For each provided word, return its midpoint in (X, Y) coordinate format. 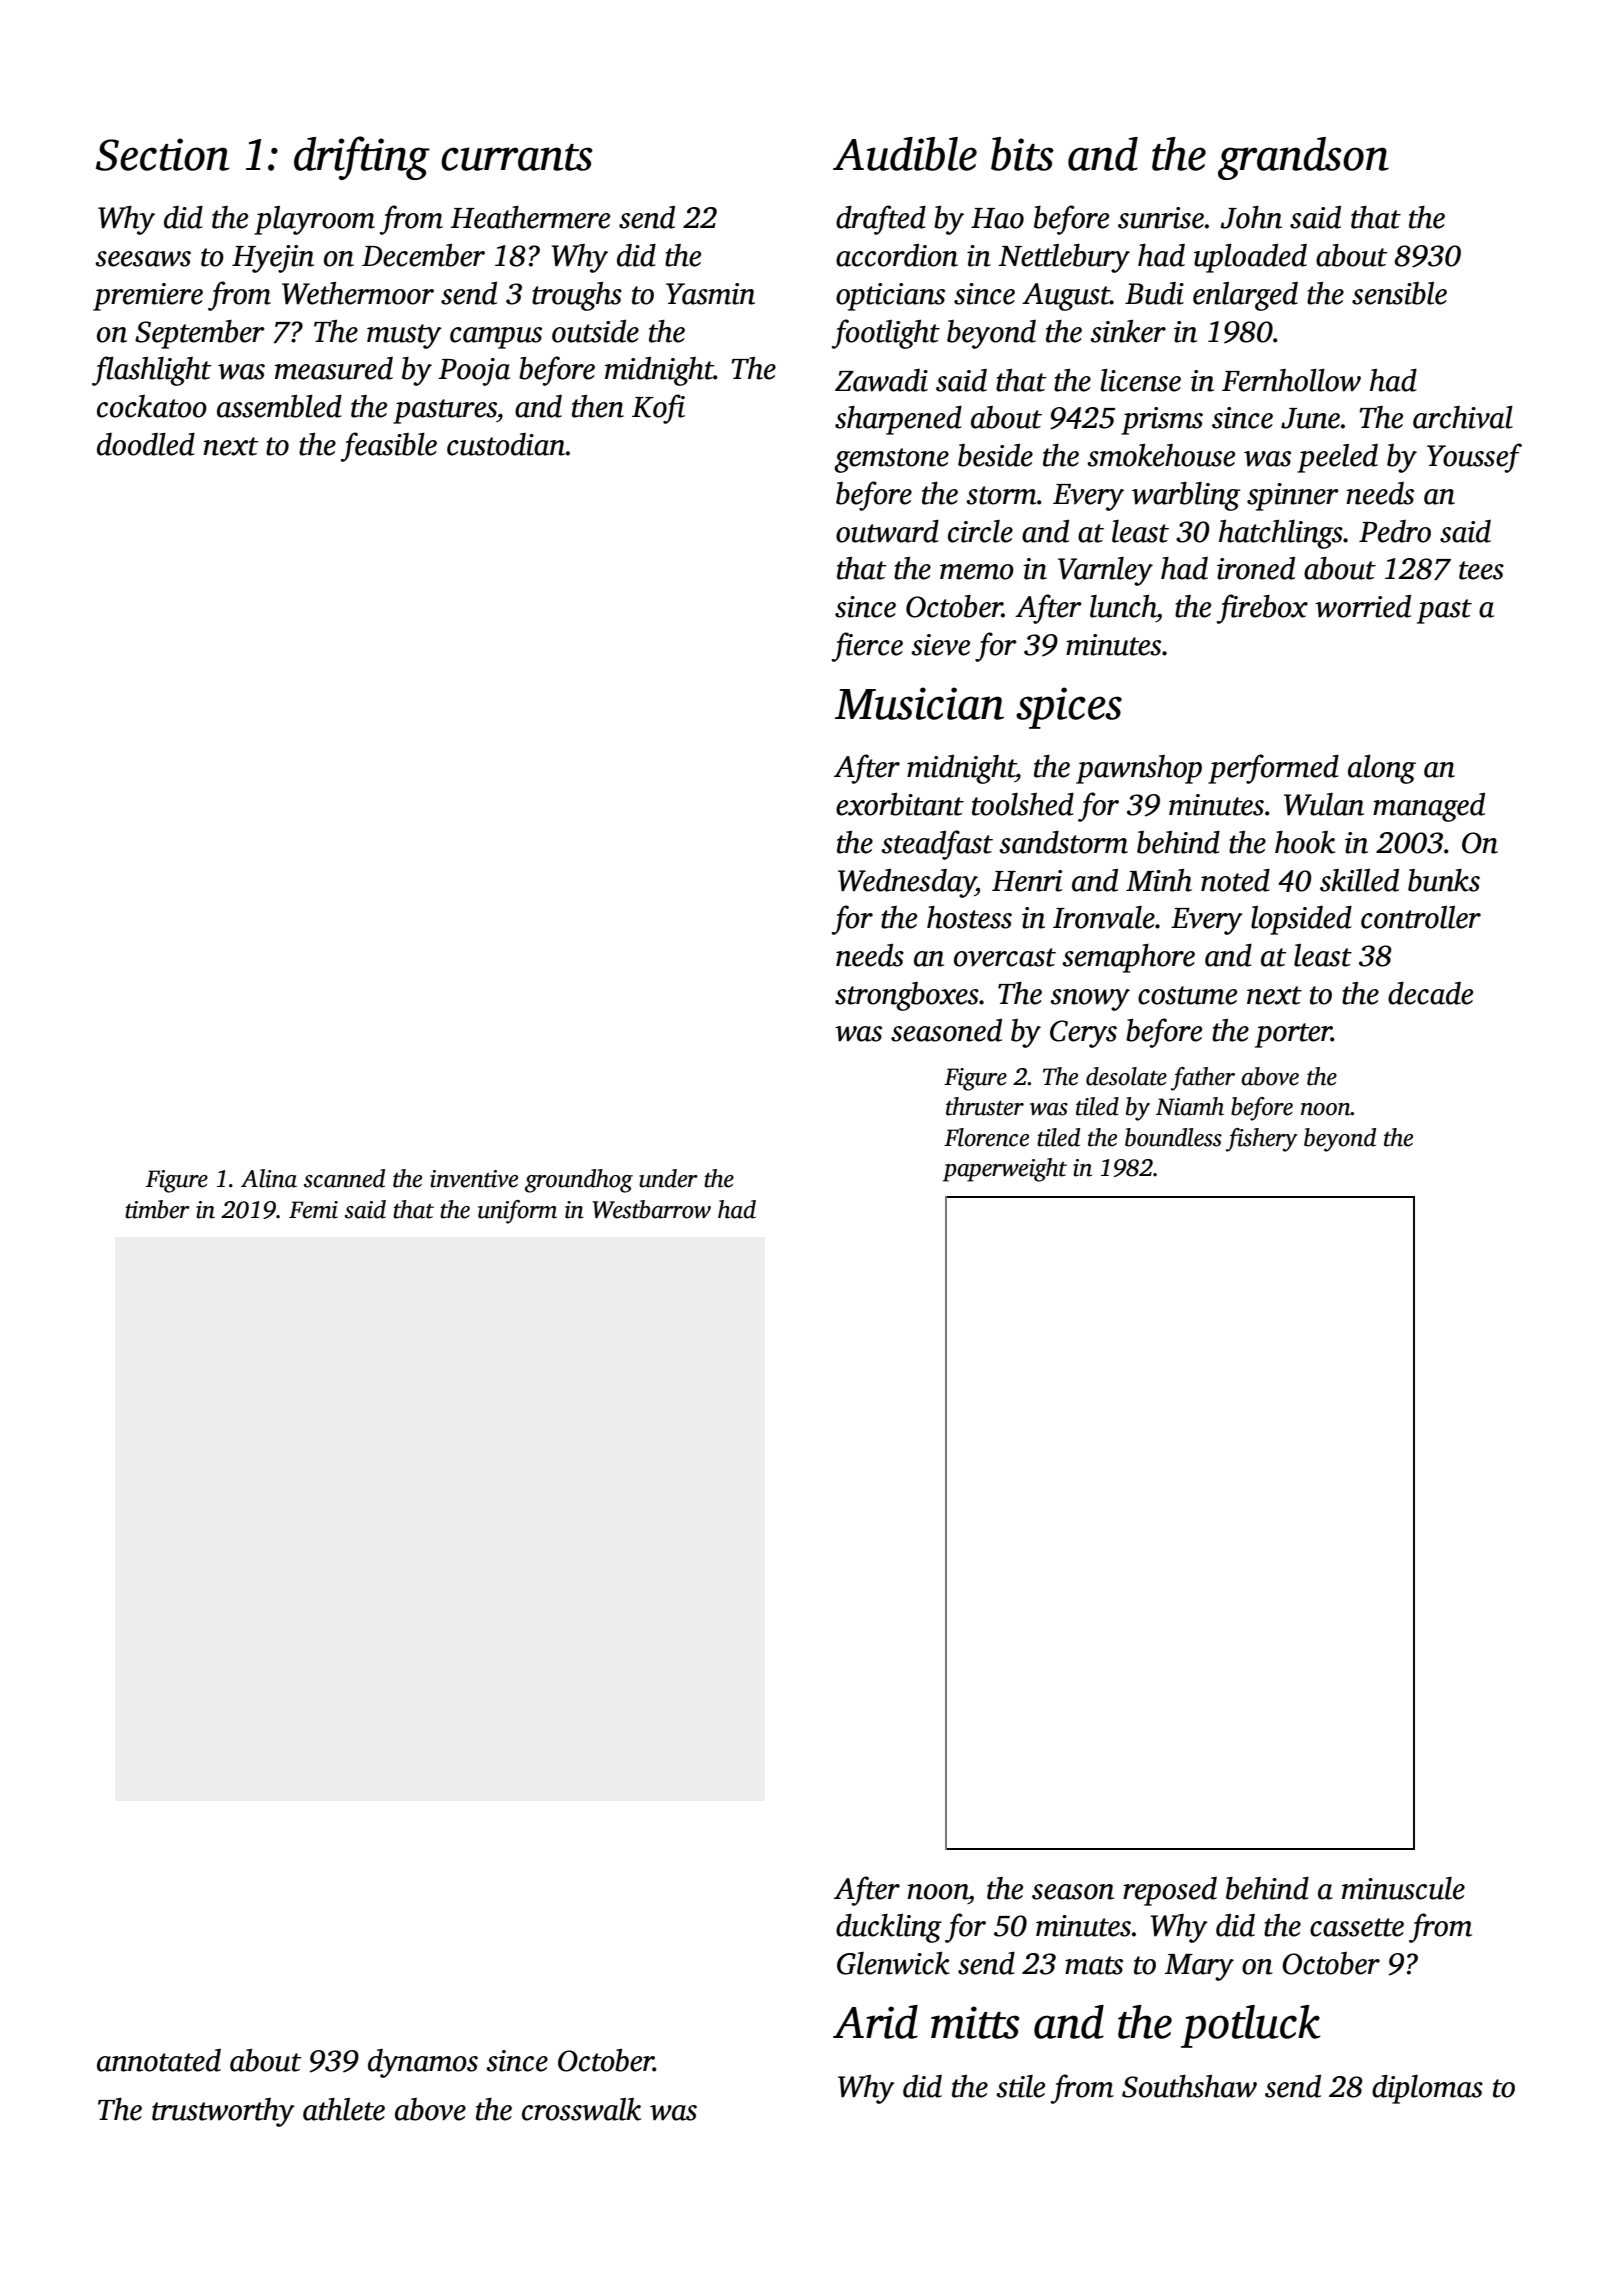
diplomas (1427, 2089)
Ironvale (1104, 917)
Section (162, 154)
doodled (146, 444)
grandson (1303, 158)
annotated (159, 2060)
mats (1094, 1965)
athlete (344, 2109)
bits (1022, 154)
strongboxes (907, 996)
